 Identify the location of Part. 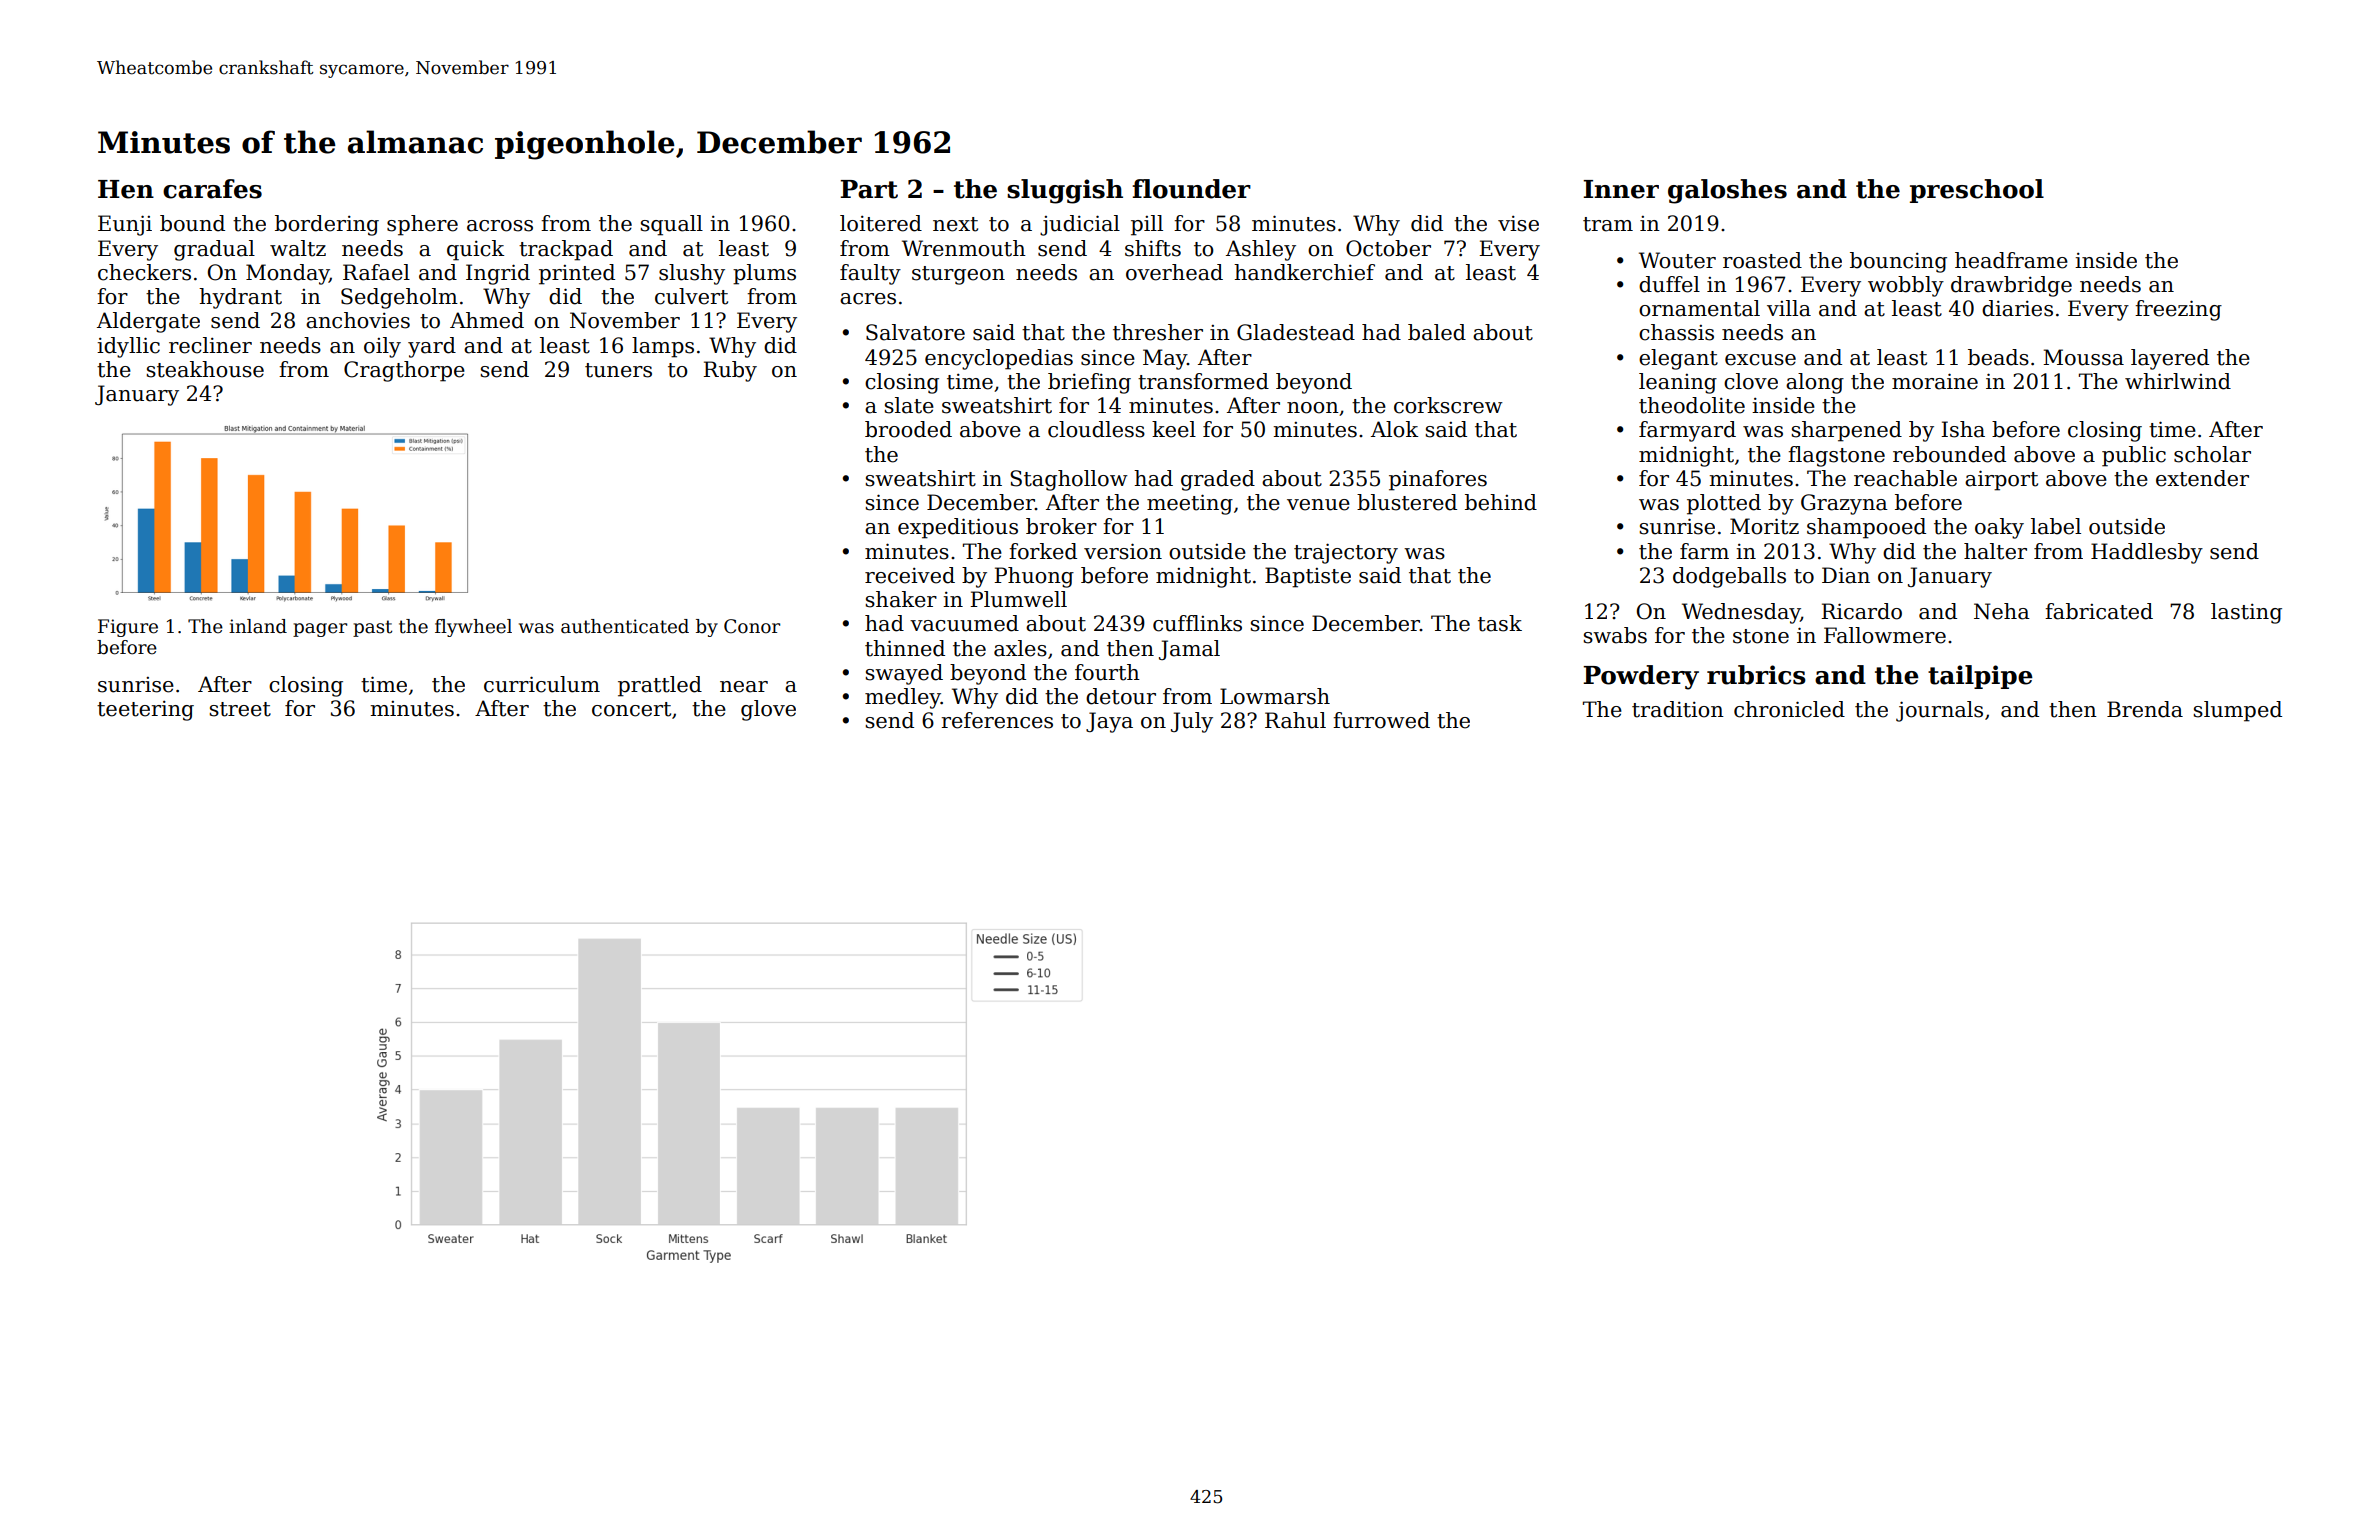
(869, 189).
